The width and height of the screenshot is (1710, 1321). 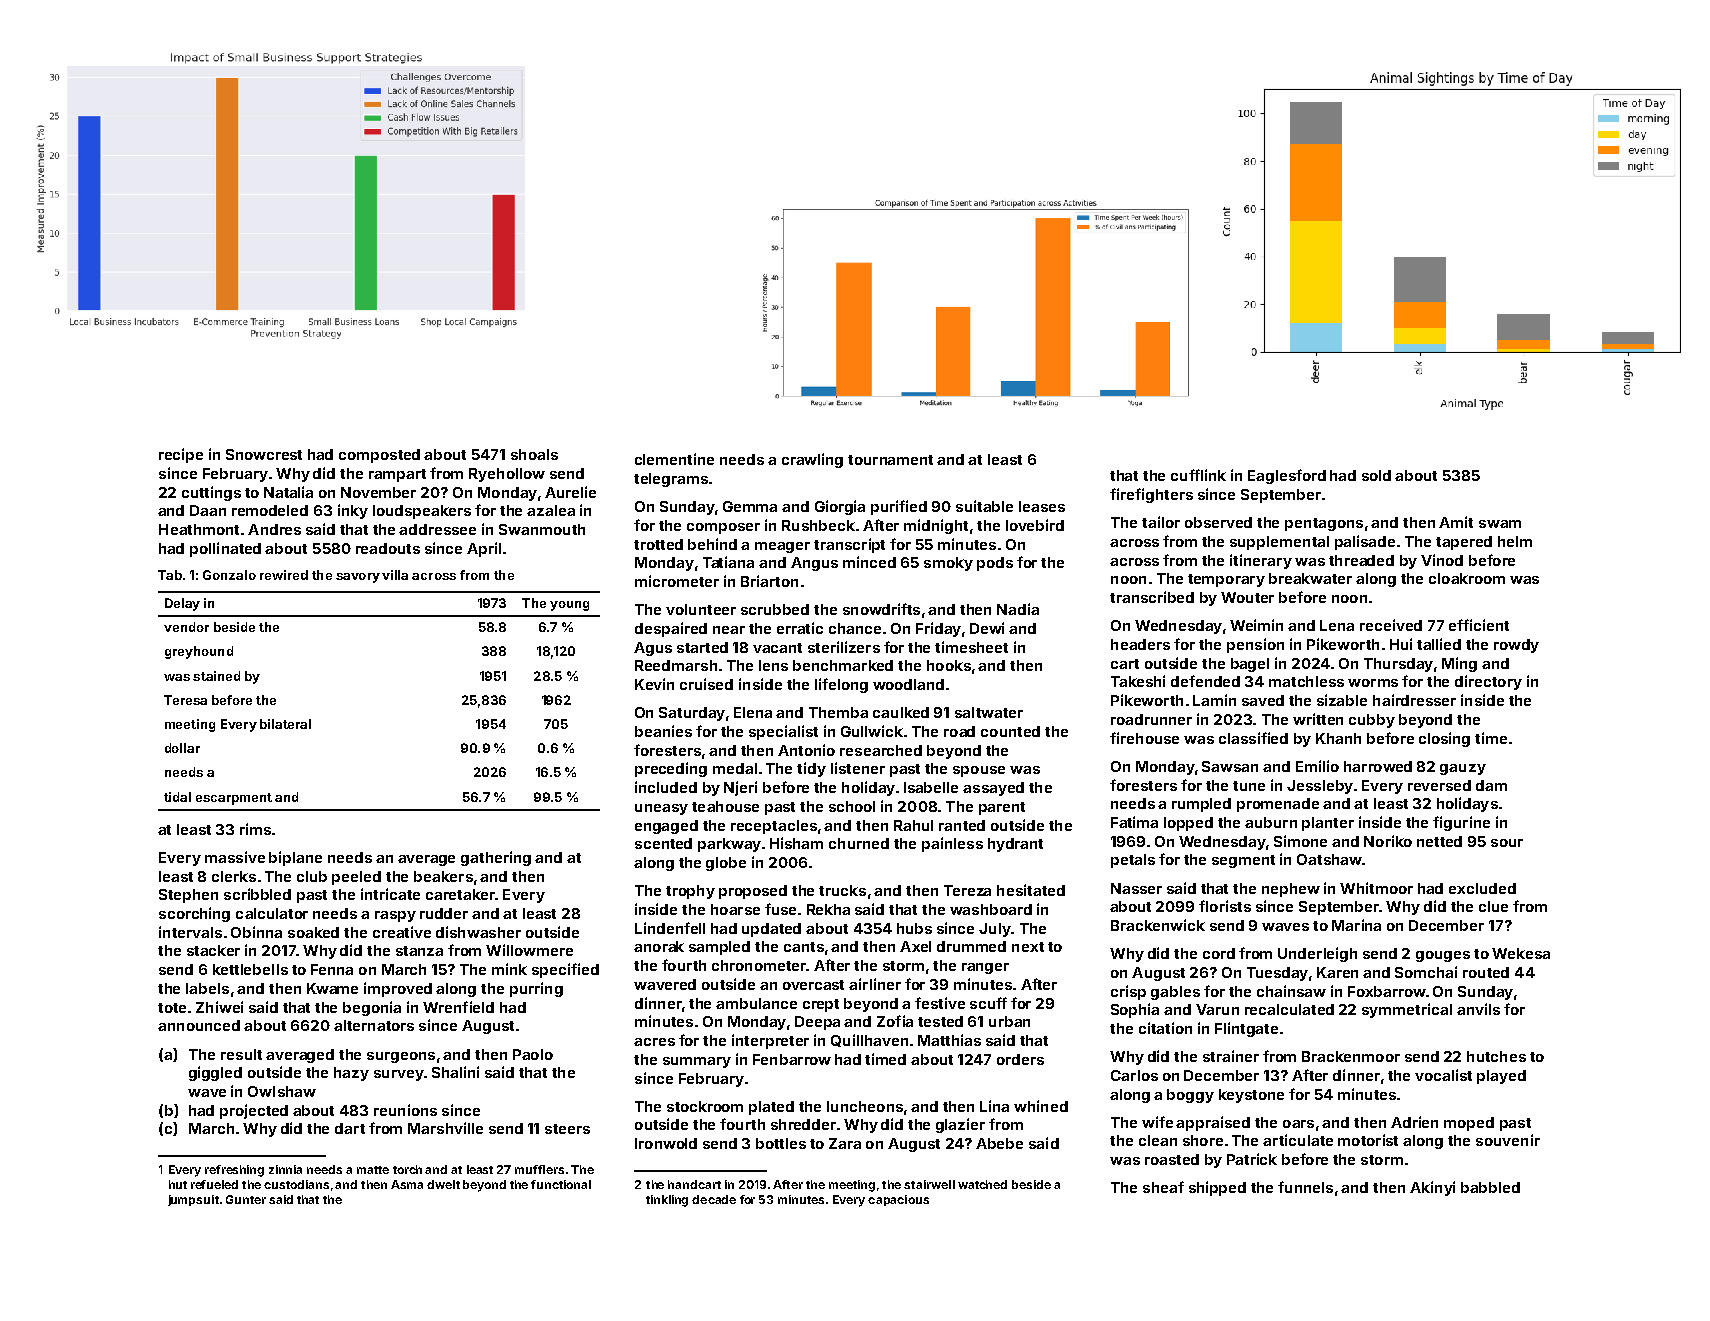 I want to click on composted, so click(x=379, y=456).
